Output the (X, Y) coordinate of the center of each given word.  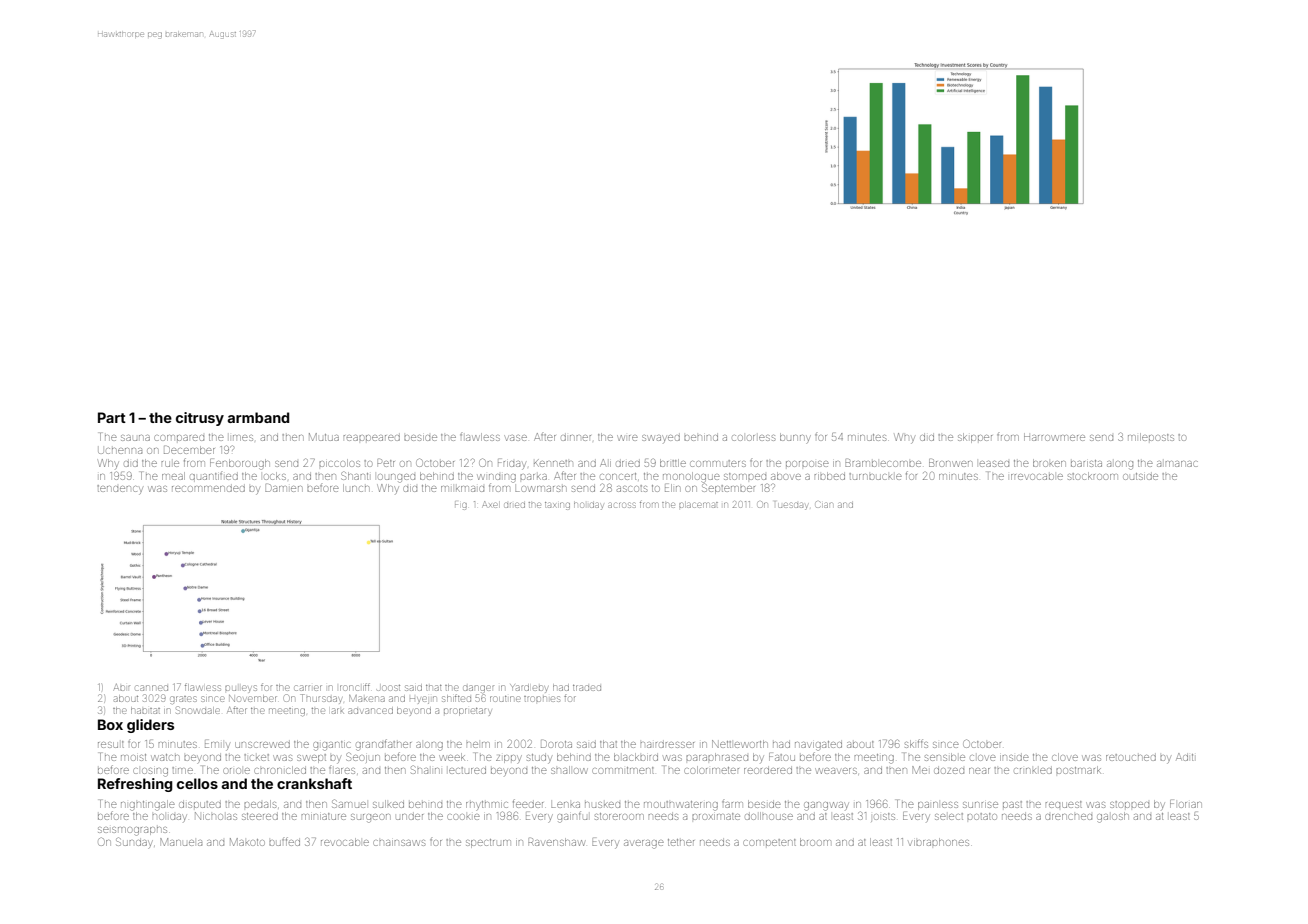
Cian (824, 504)
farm (732, 804)
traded (587, 688)
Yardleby (528, 688)
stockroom (1093, 476)
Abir (122, 687)
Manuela (181, 842)
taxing (557, 506)
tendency (120, 490)
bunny (795, 438)
